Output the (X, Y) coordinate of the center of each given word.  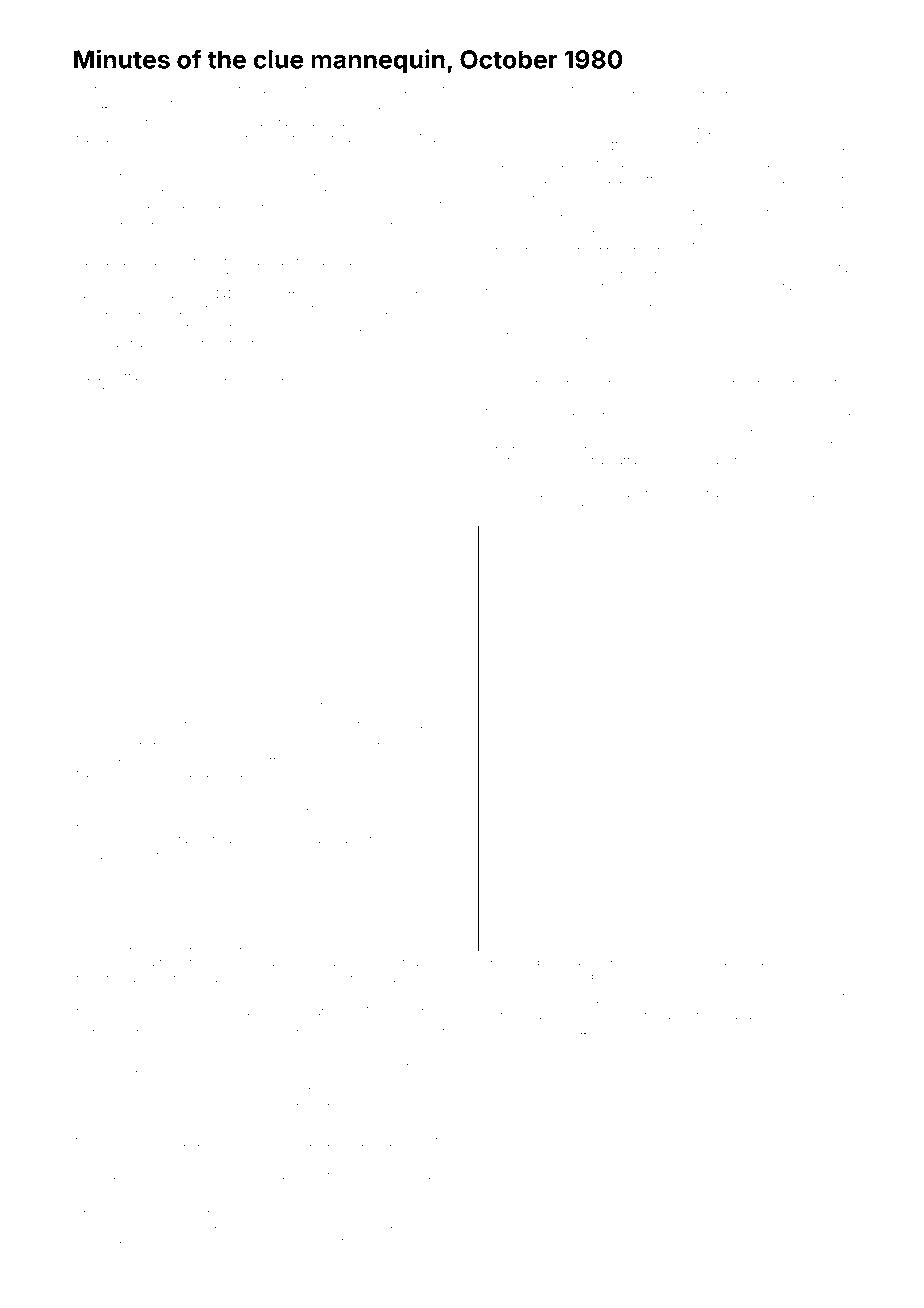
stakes (817, 493)
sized (532, 270)
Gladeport (99, 1225)
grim (768, 1017)
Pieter (834, 962)
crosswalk (100, 188)
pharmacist (769, 270)
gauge (596, 479)
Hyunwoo (304, 742)
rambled (358, 773)
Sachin (108, 855)
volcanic (389, 978)
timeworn (220, 377)
